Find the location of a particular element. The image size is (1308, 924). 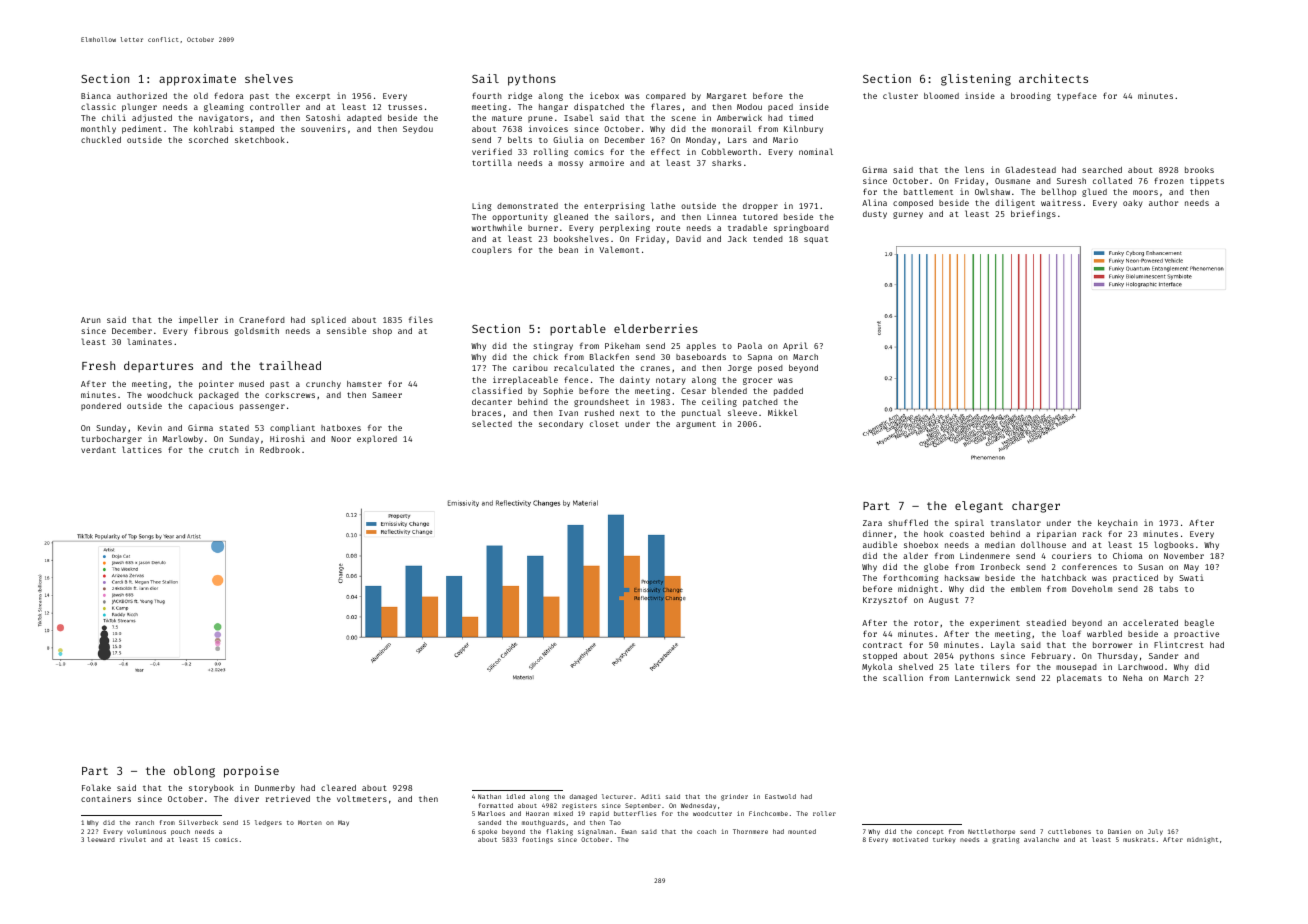

Zara is located at coordinates (872, 523).
